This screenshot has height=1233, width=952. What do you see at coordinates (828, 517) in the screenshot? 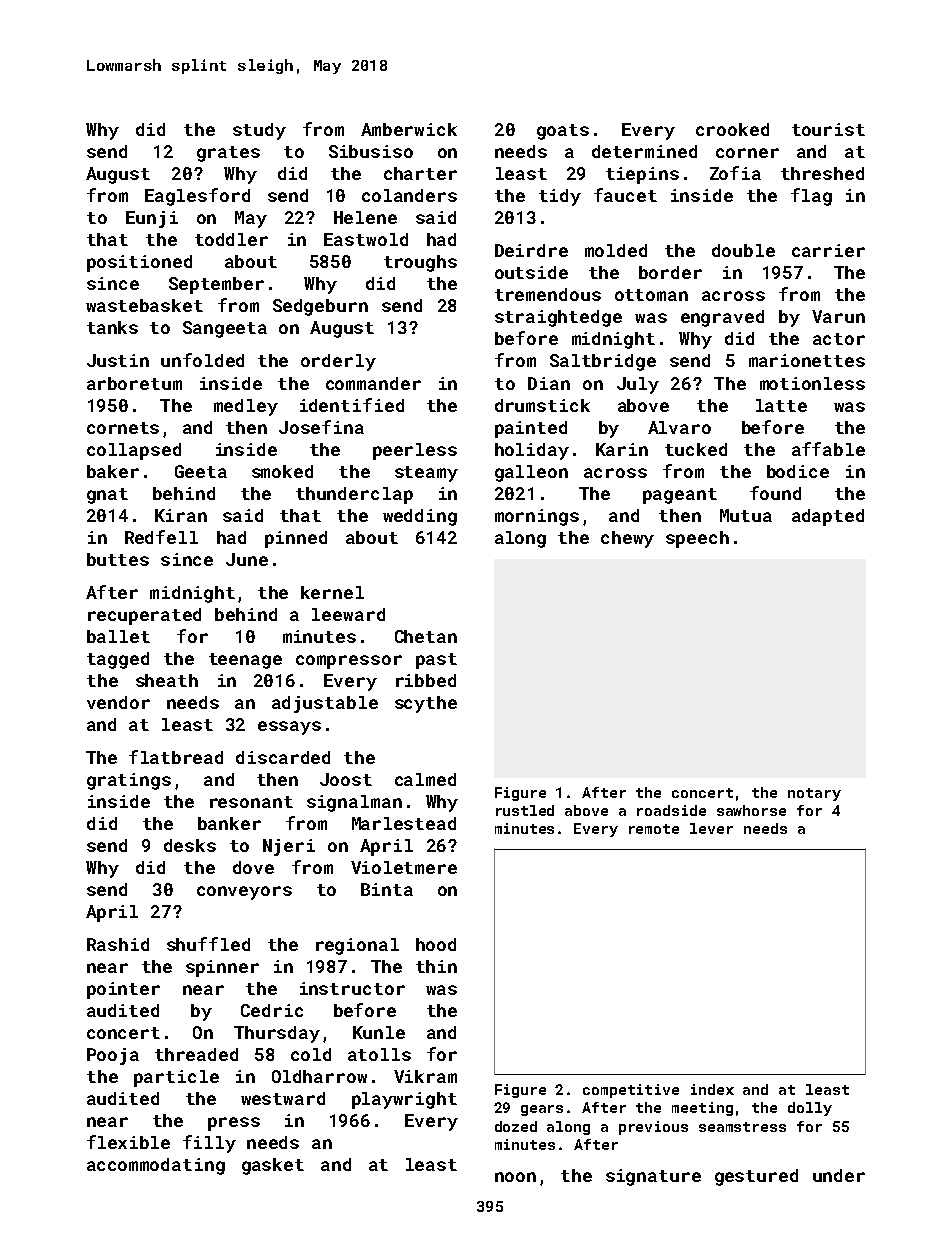
I see `adapted` at bounding box center [828, 517].
